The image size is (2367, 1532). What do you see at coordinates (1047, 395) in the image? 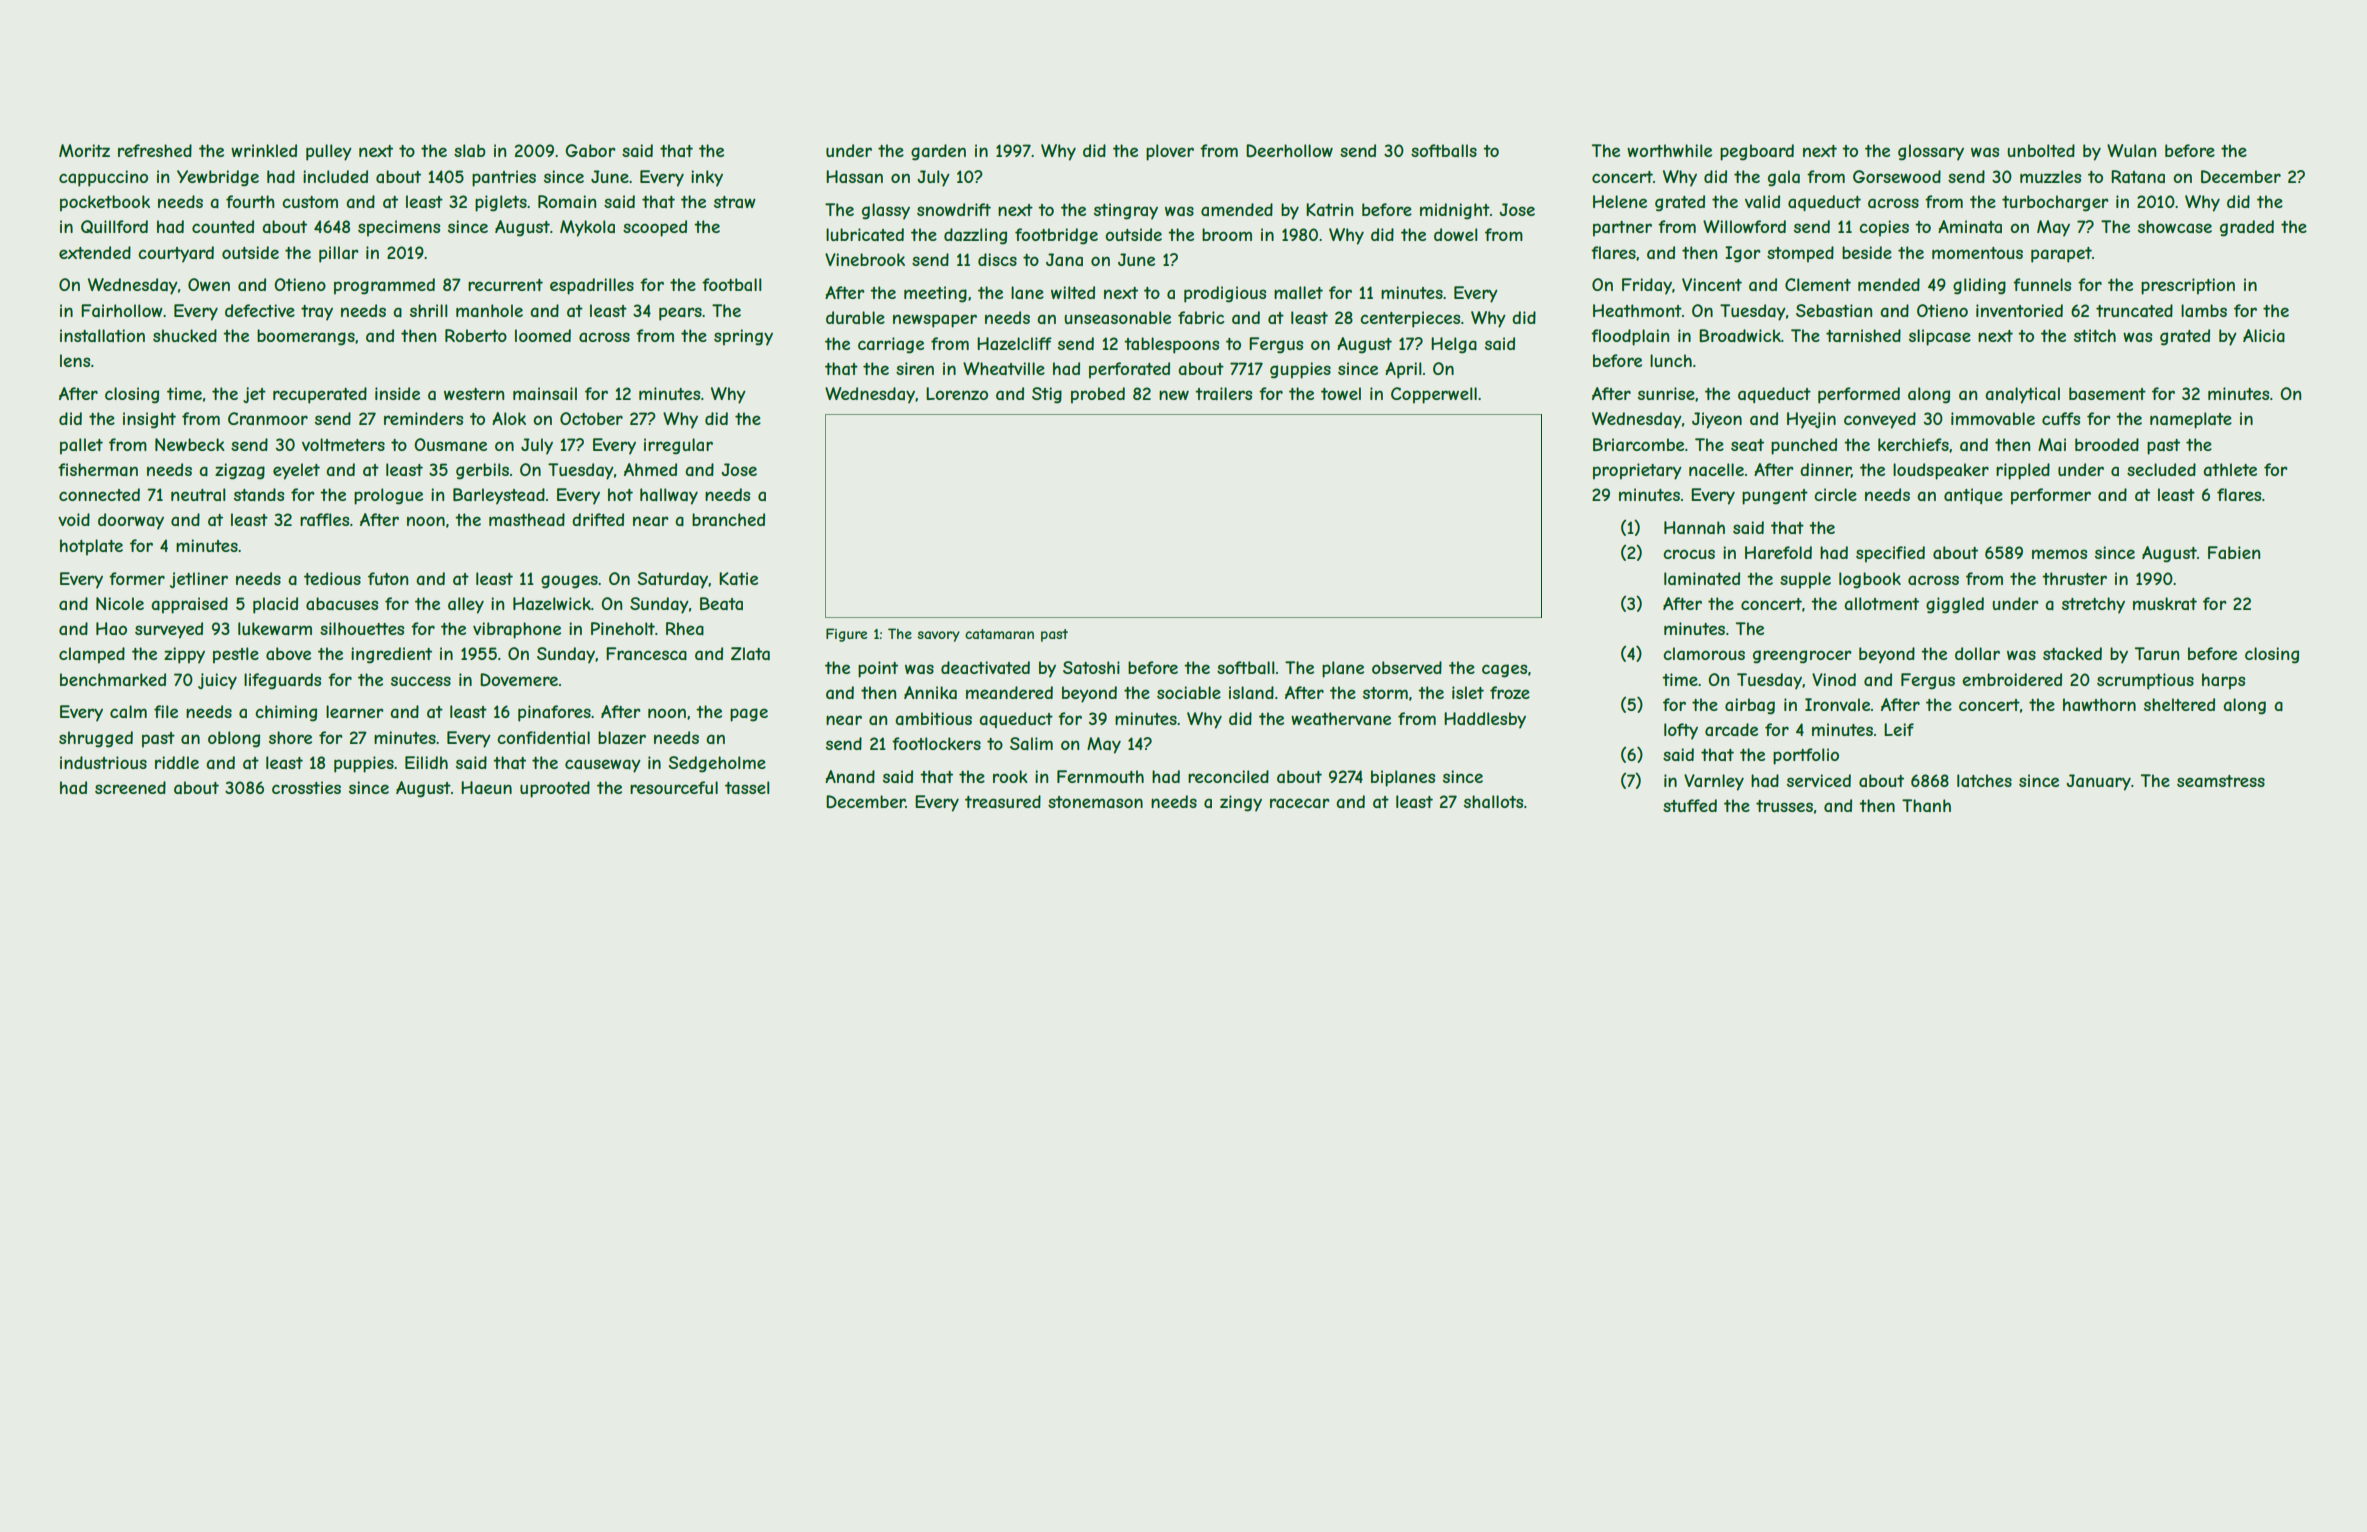
I see `Stig` at bounding box center [1047, 395].
